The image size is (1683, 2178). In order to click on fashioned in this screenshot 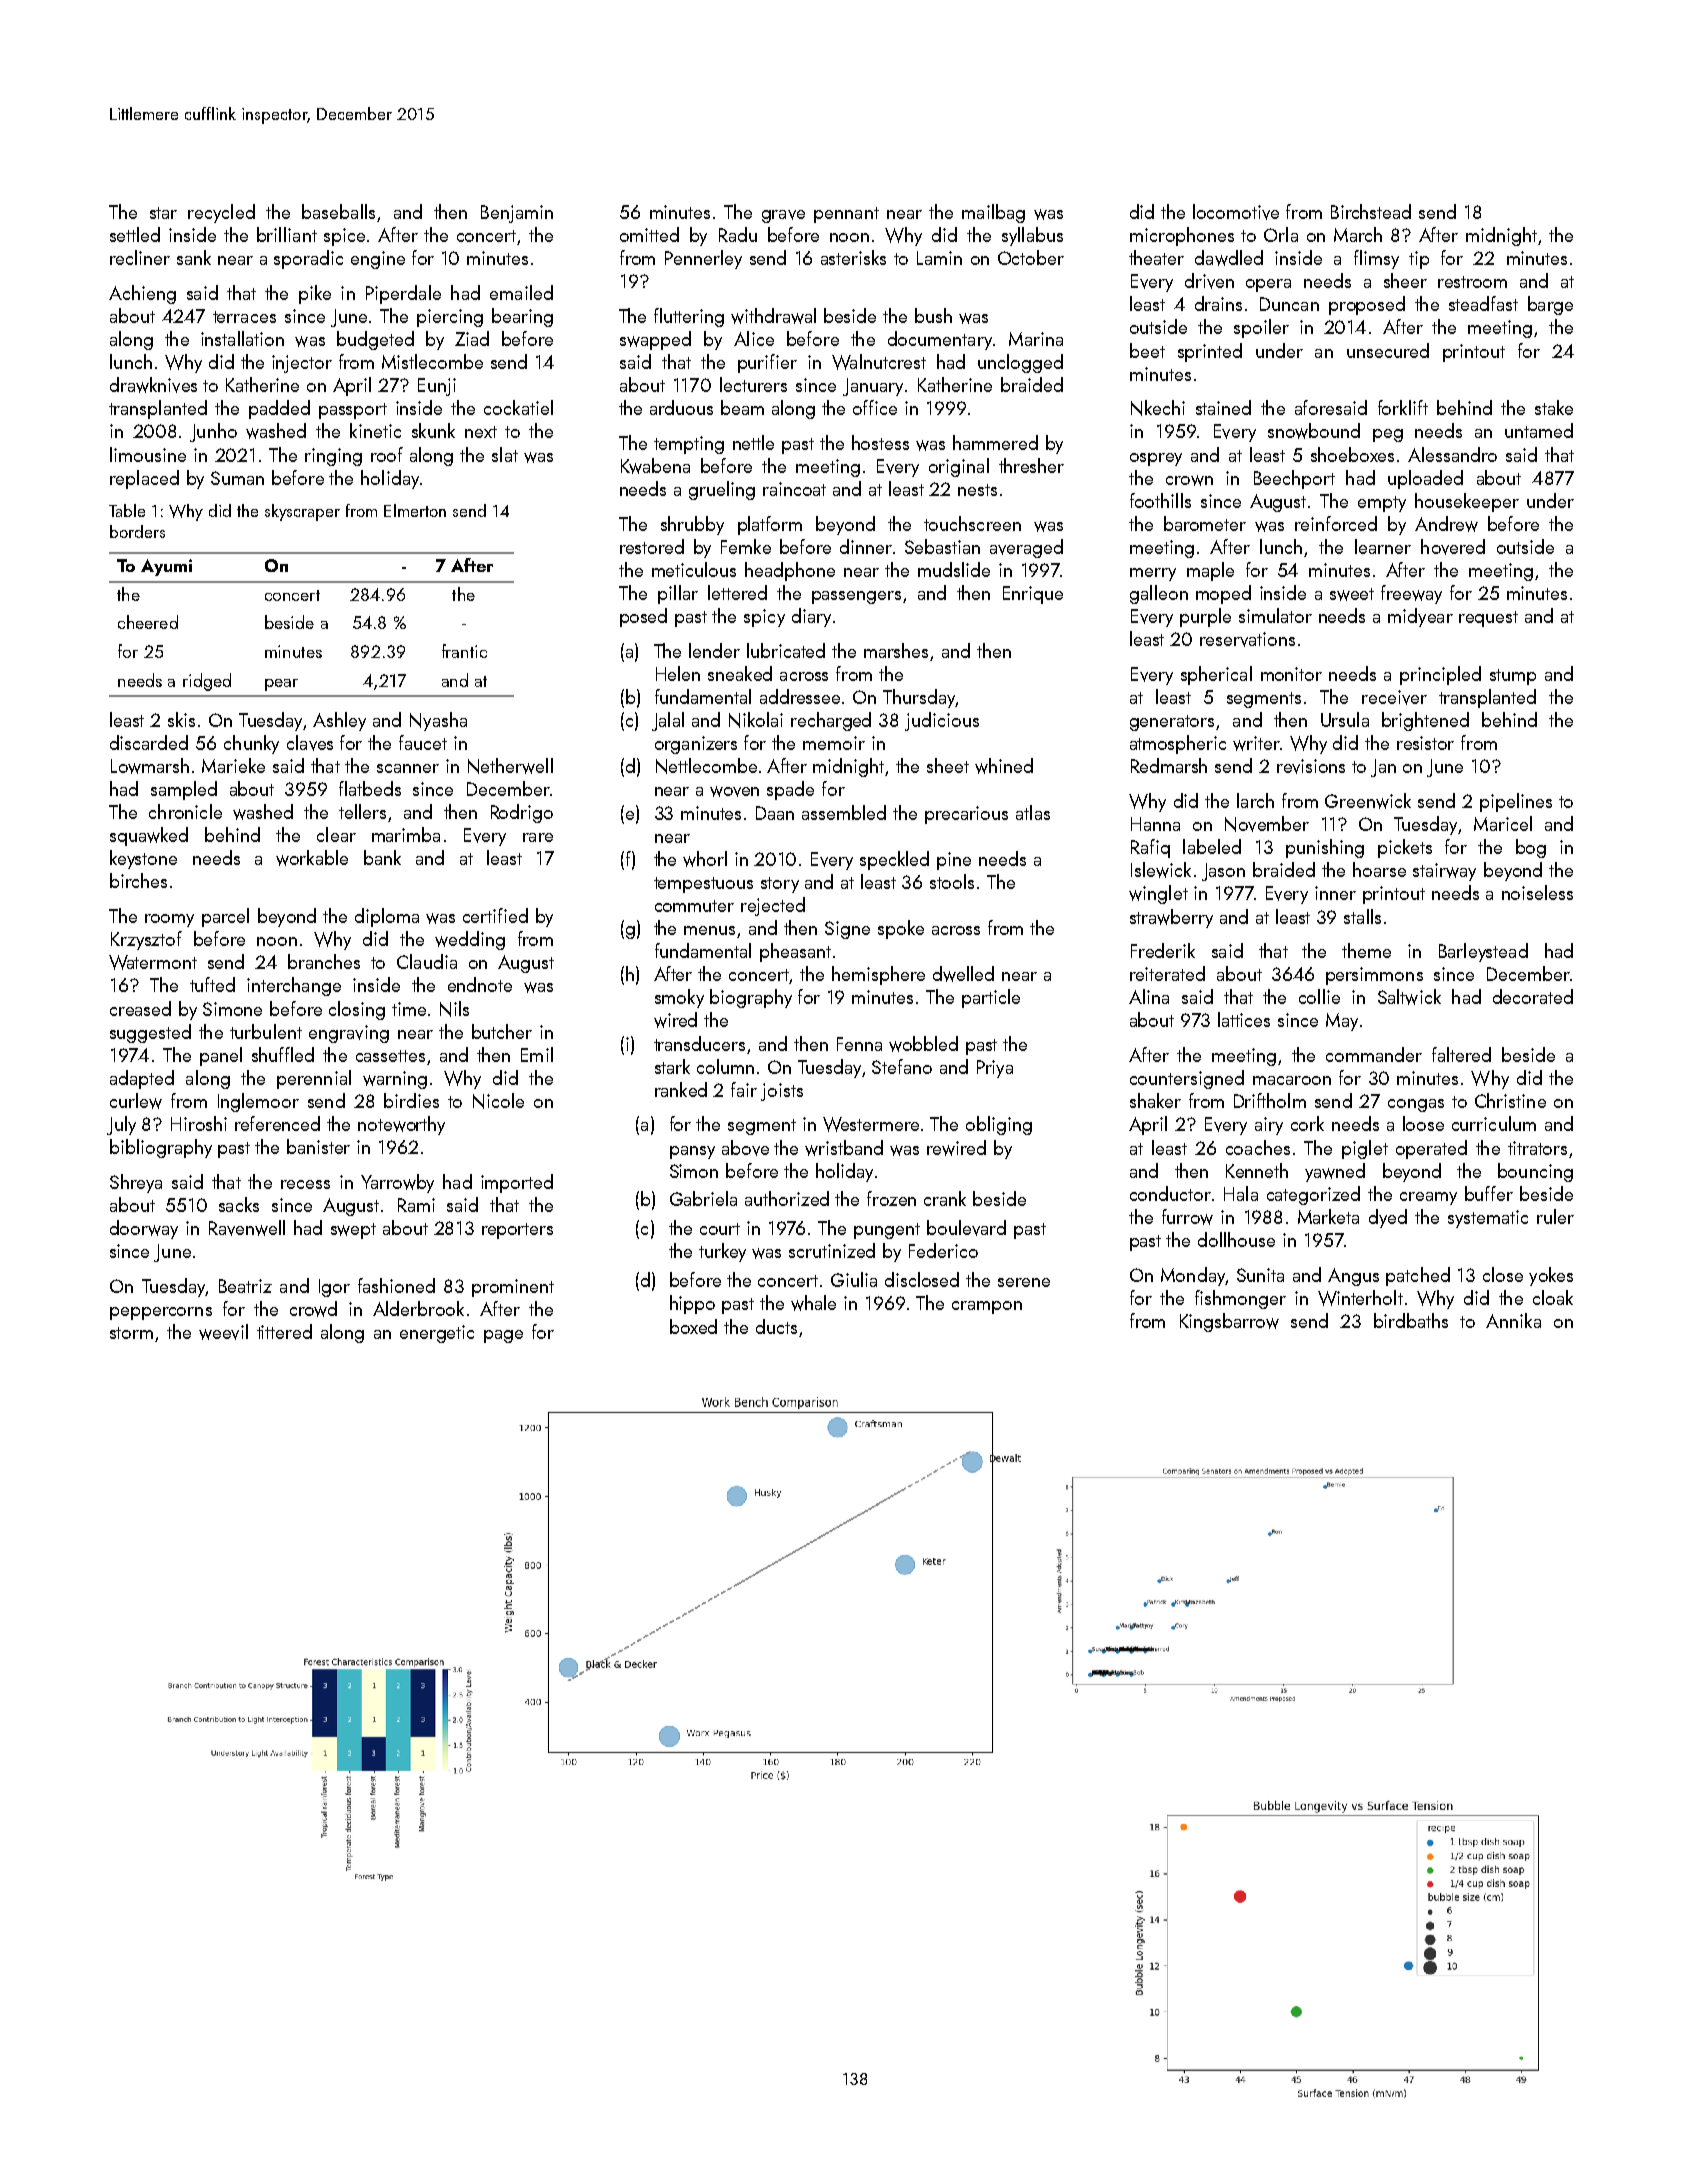, I will do `click(396, 1285)`.
